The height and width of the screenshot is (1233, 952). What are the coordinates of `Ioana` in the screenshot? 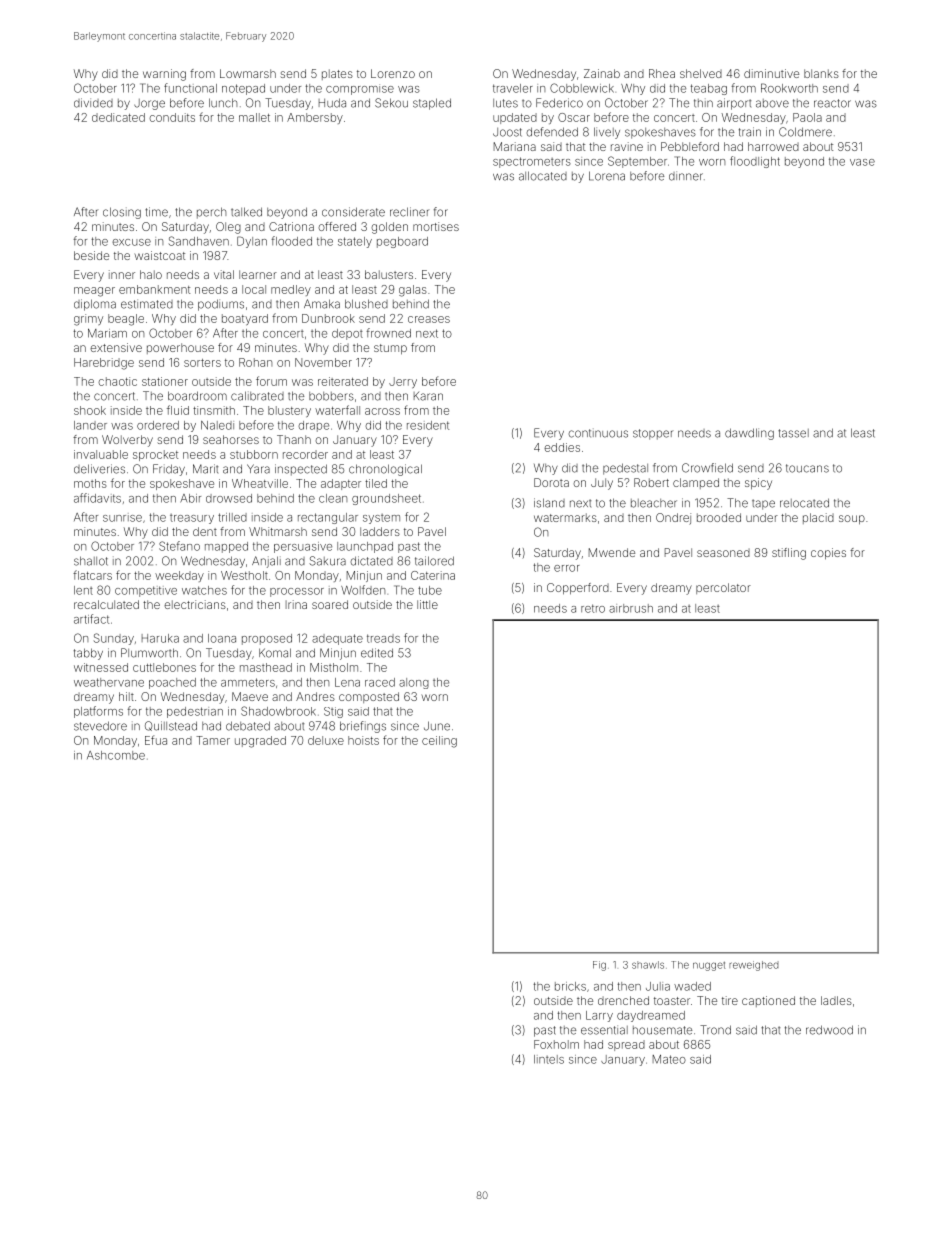 It's located at (222, 638).
